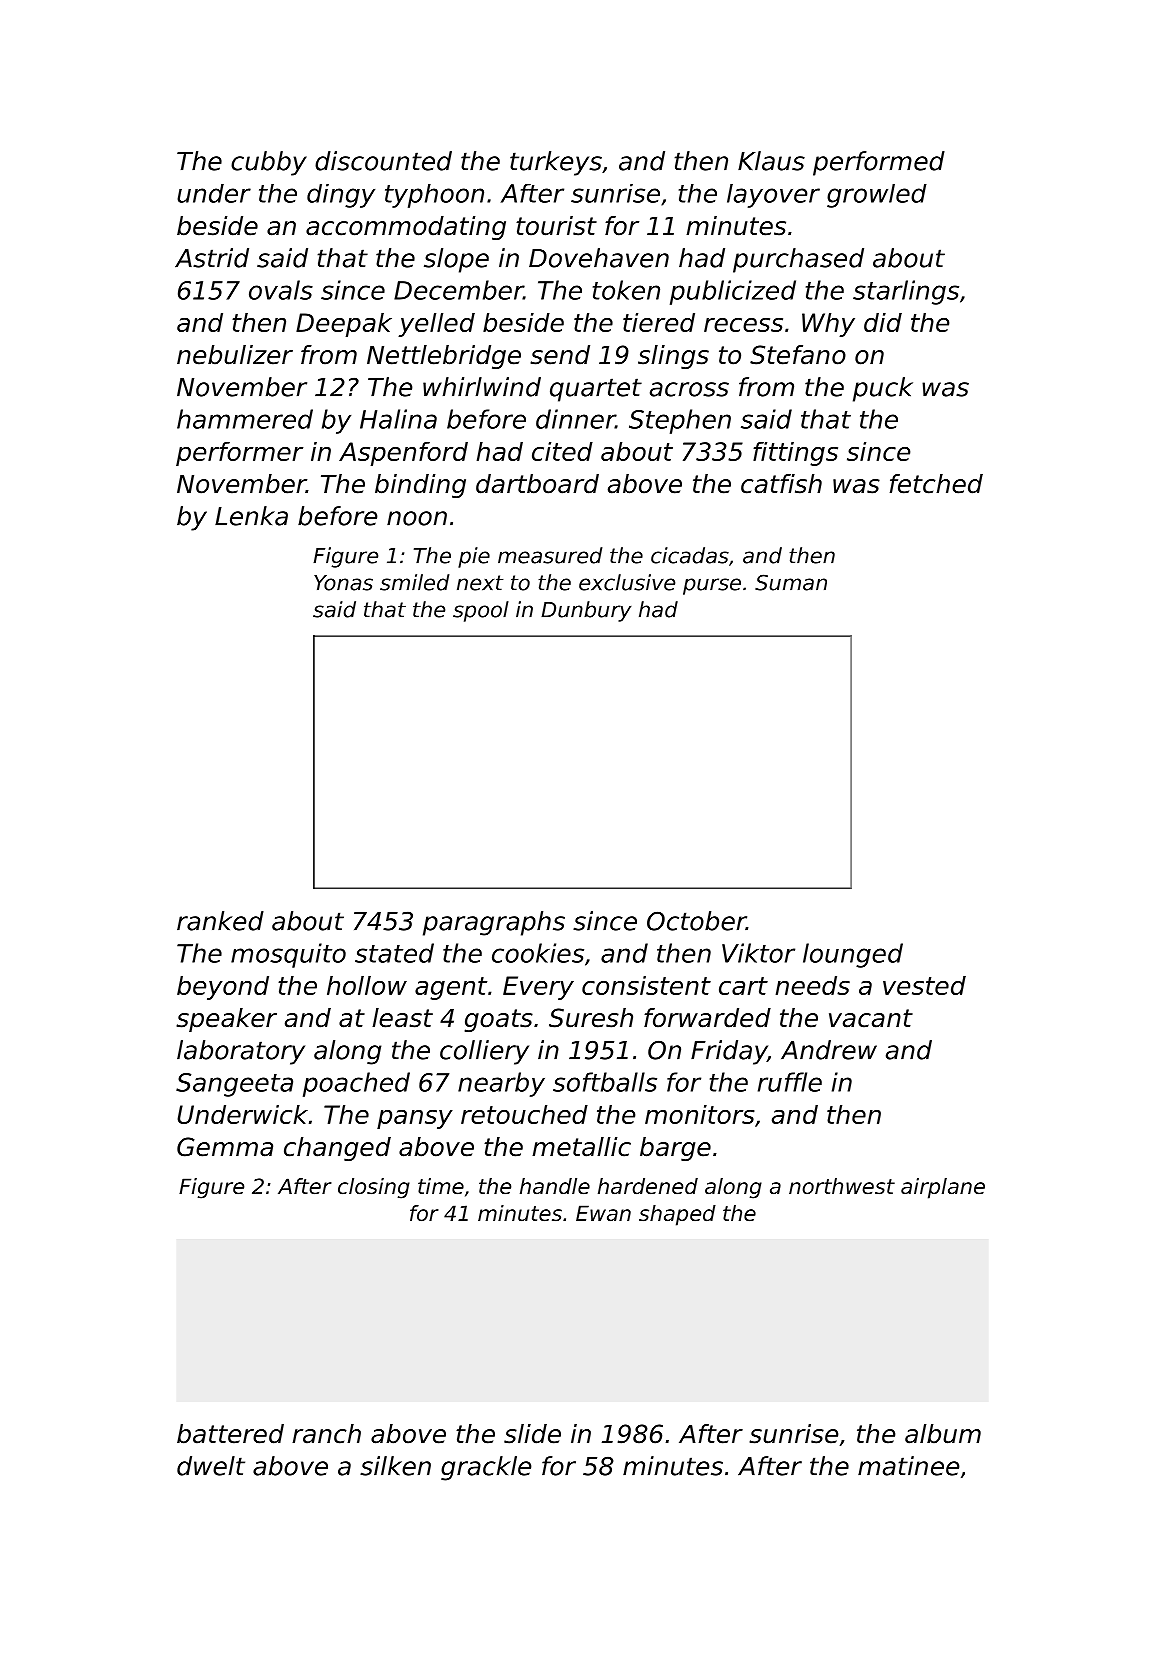  What do you see at coordinates (943, 1188) in the screenshot?
I see `airplane` at bounding box center [943, 1188].
